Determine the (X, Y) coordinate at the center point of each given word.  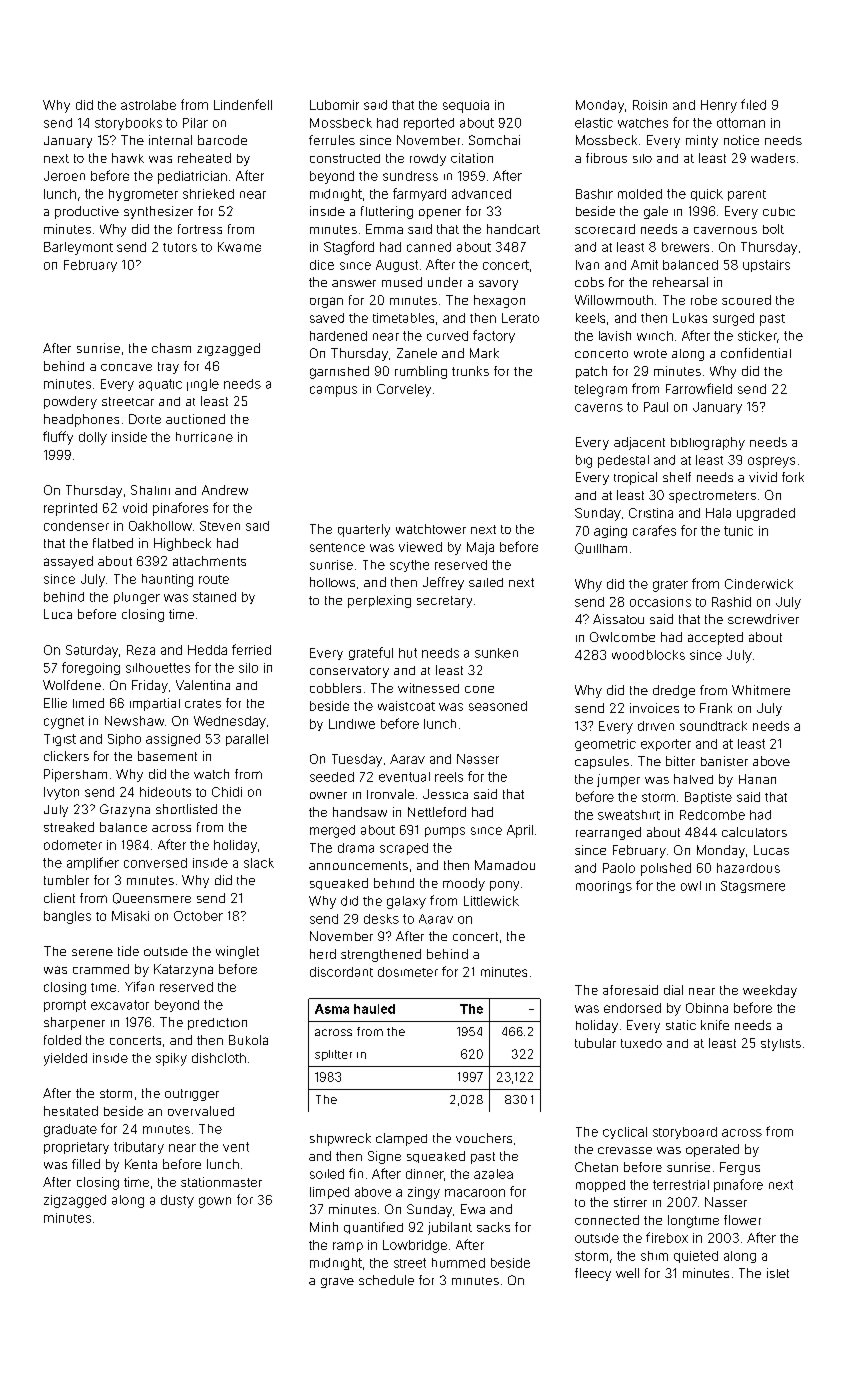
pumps (445, 832)
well (627, 1273)
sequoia (466, 106)
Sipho (124, 740)
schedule (386, 1280)
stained (214, 597)
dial (673, 990)
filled (86, 1164)
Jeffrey (443, 583)
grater (670, 586)
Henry (719, 106)
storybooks (128, 124)
